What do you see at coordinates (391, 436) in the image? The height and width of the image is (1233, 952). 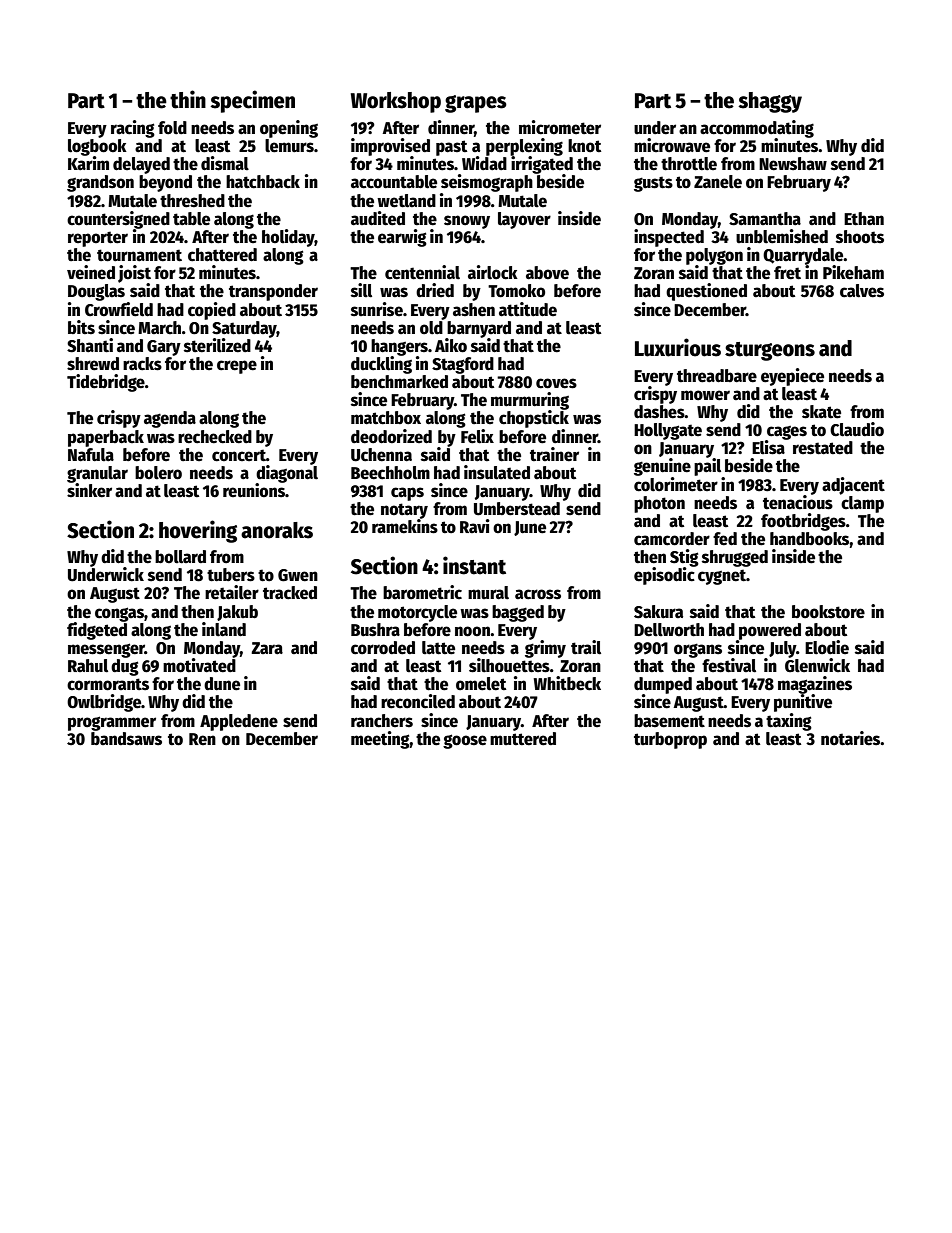 I see `deodorized` at bounding box center [391, 436].
